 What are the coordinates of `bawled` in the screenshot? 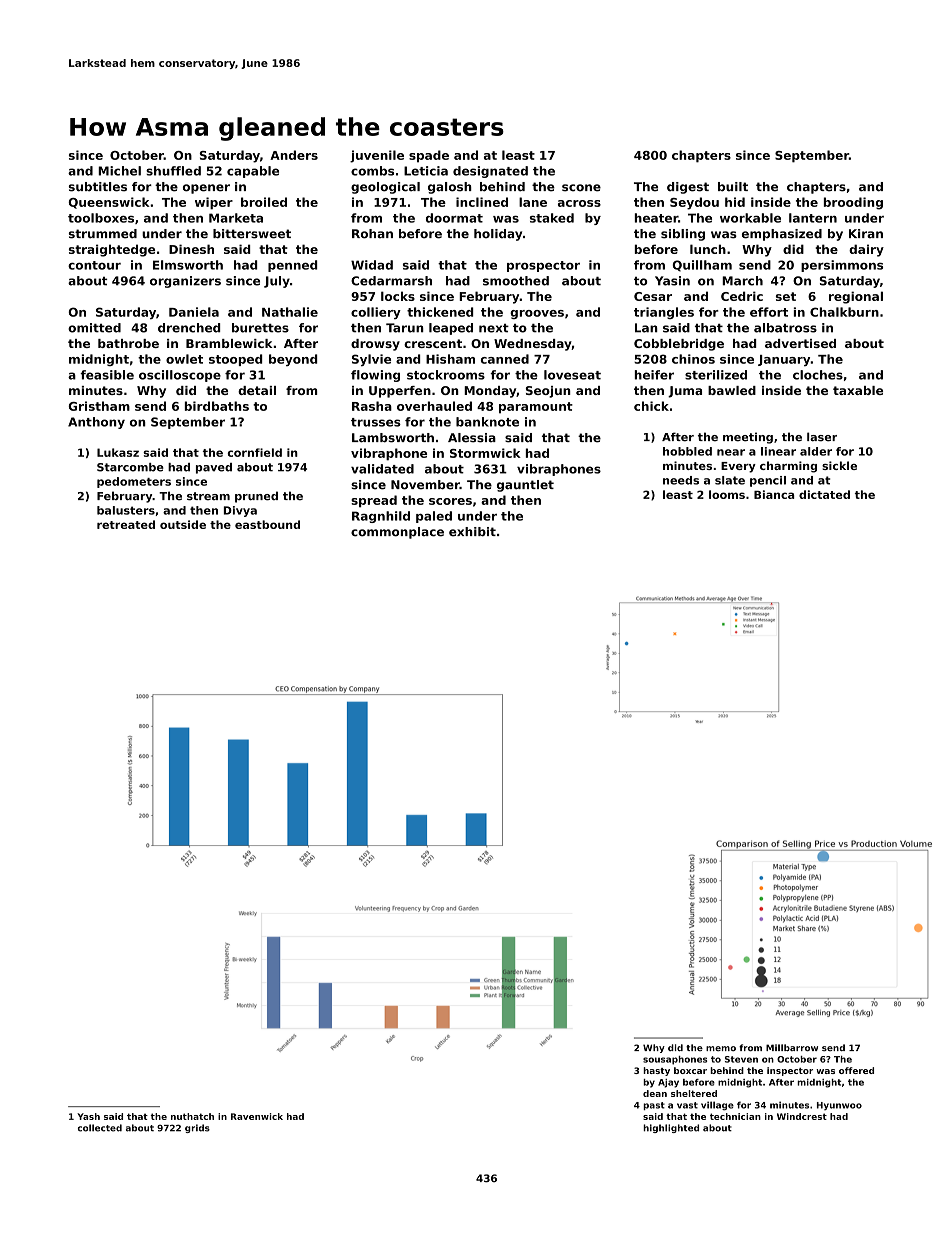 It's located at (732, 390).
